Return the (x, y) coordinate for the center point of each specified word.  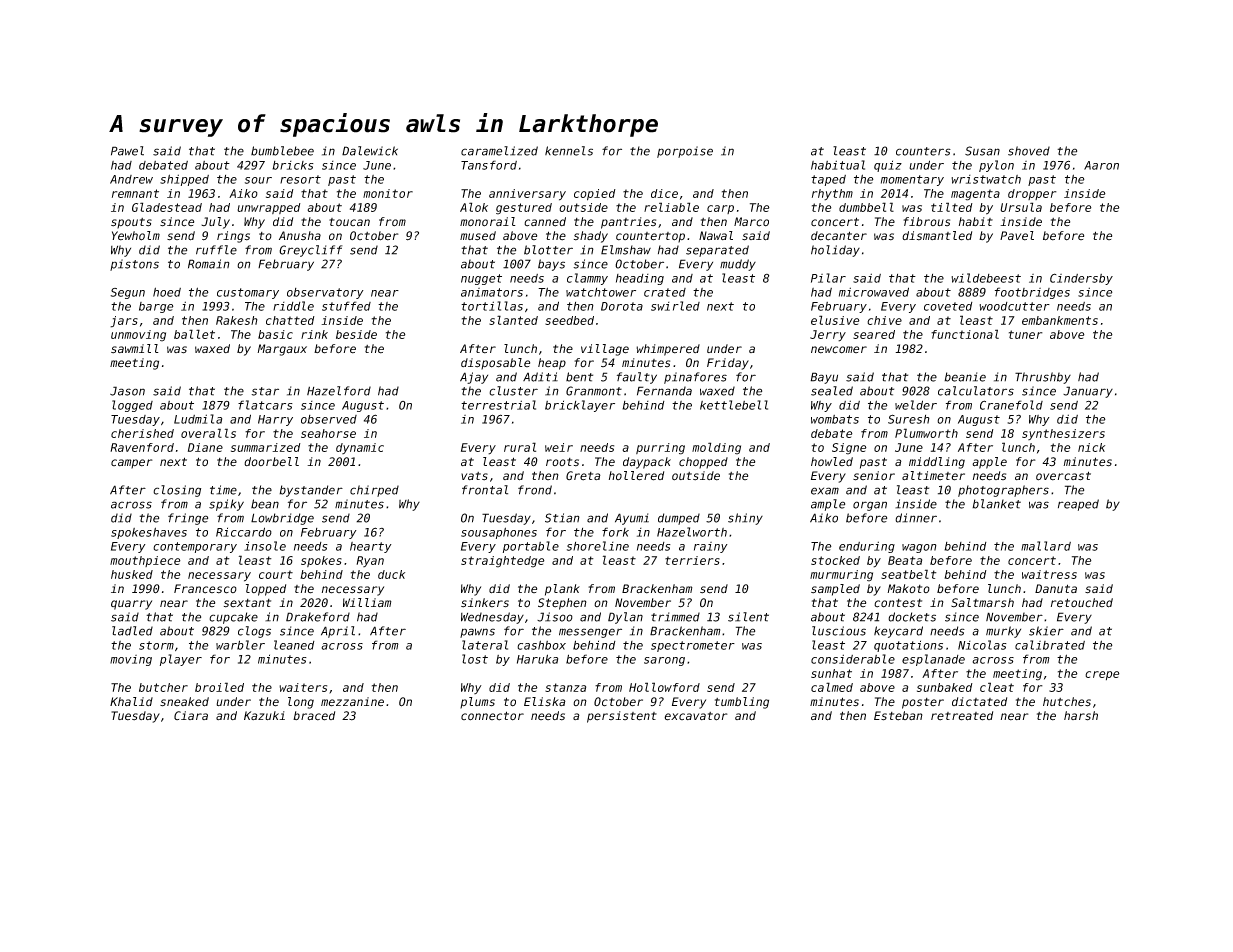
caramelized (499, 151)
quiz (888, 166)
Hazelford (339, 391)
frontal (485, 490)
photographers (1003, 491)
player (181, 660)
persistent (622, 717)
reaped (1078, 505)
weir (559, 447)
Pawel (127, 151)
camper (132, 464)
